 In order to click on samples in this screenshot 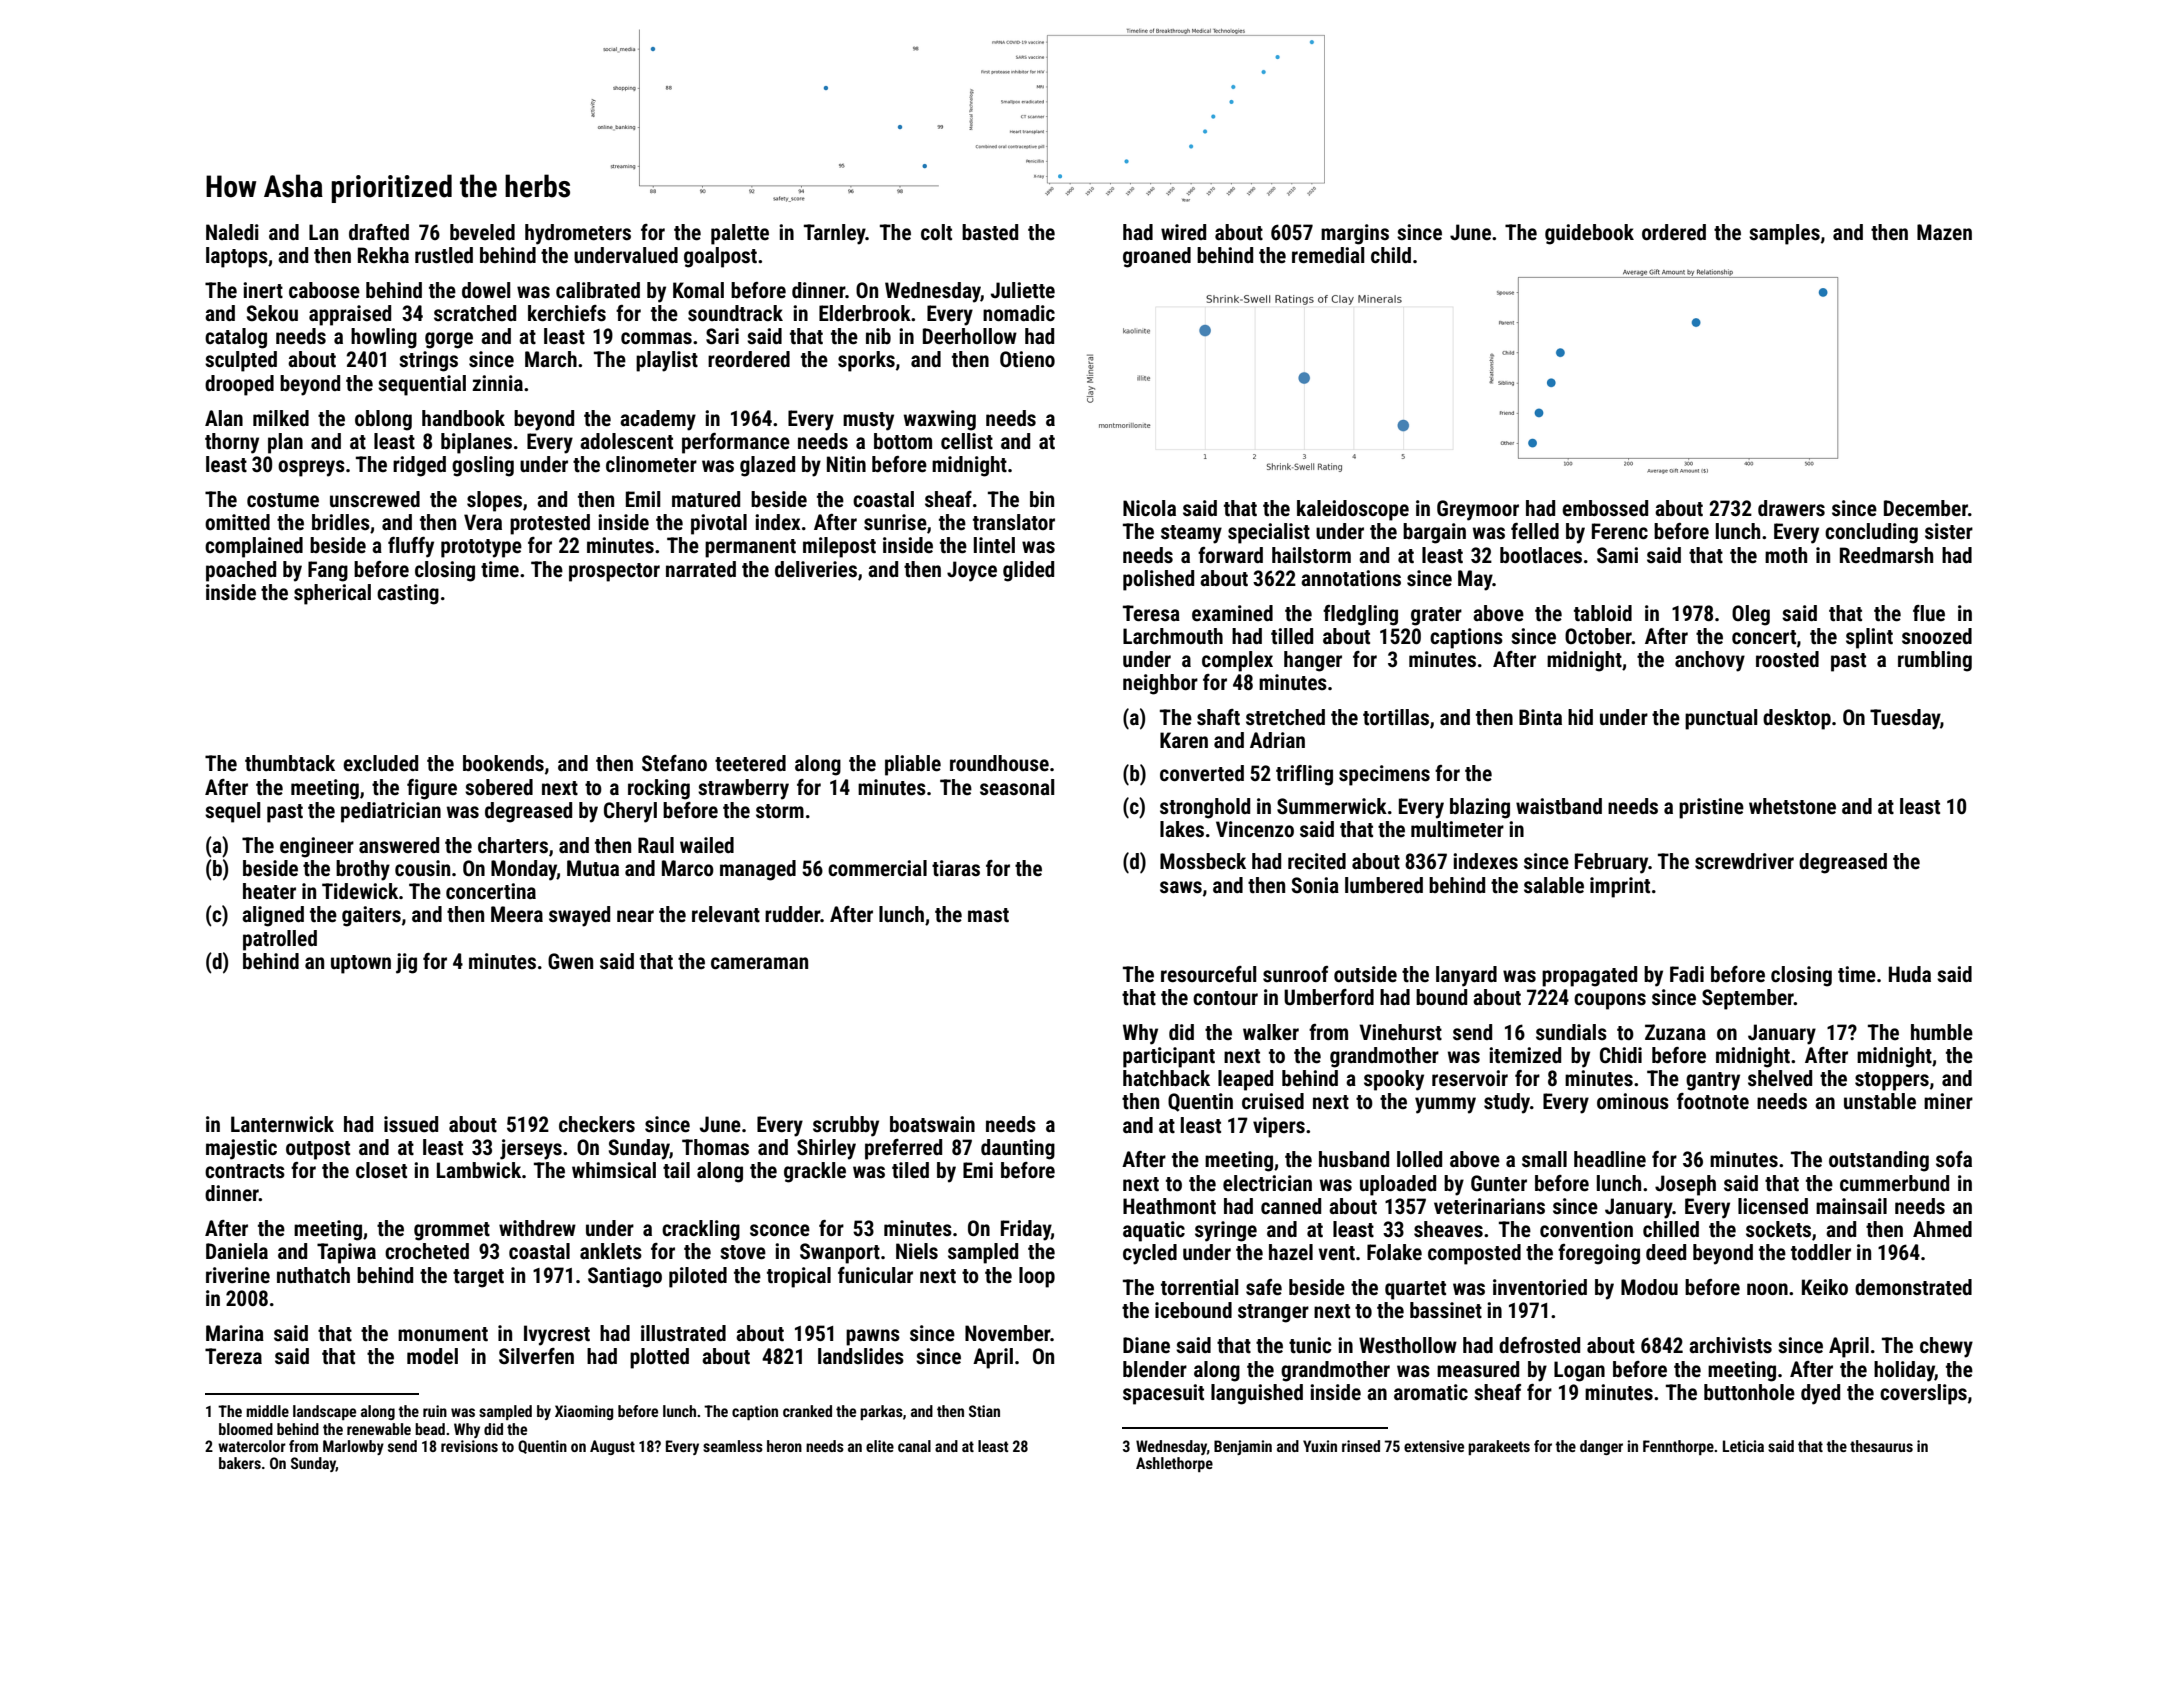, I will do `click(1784, 234)`.
